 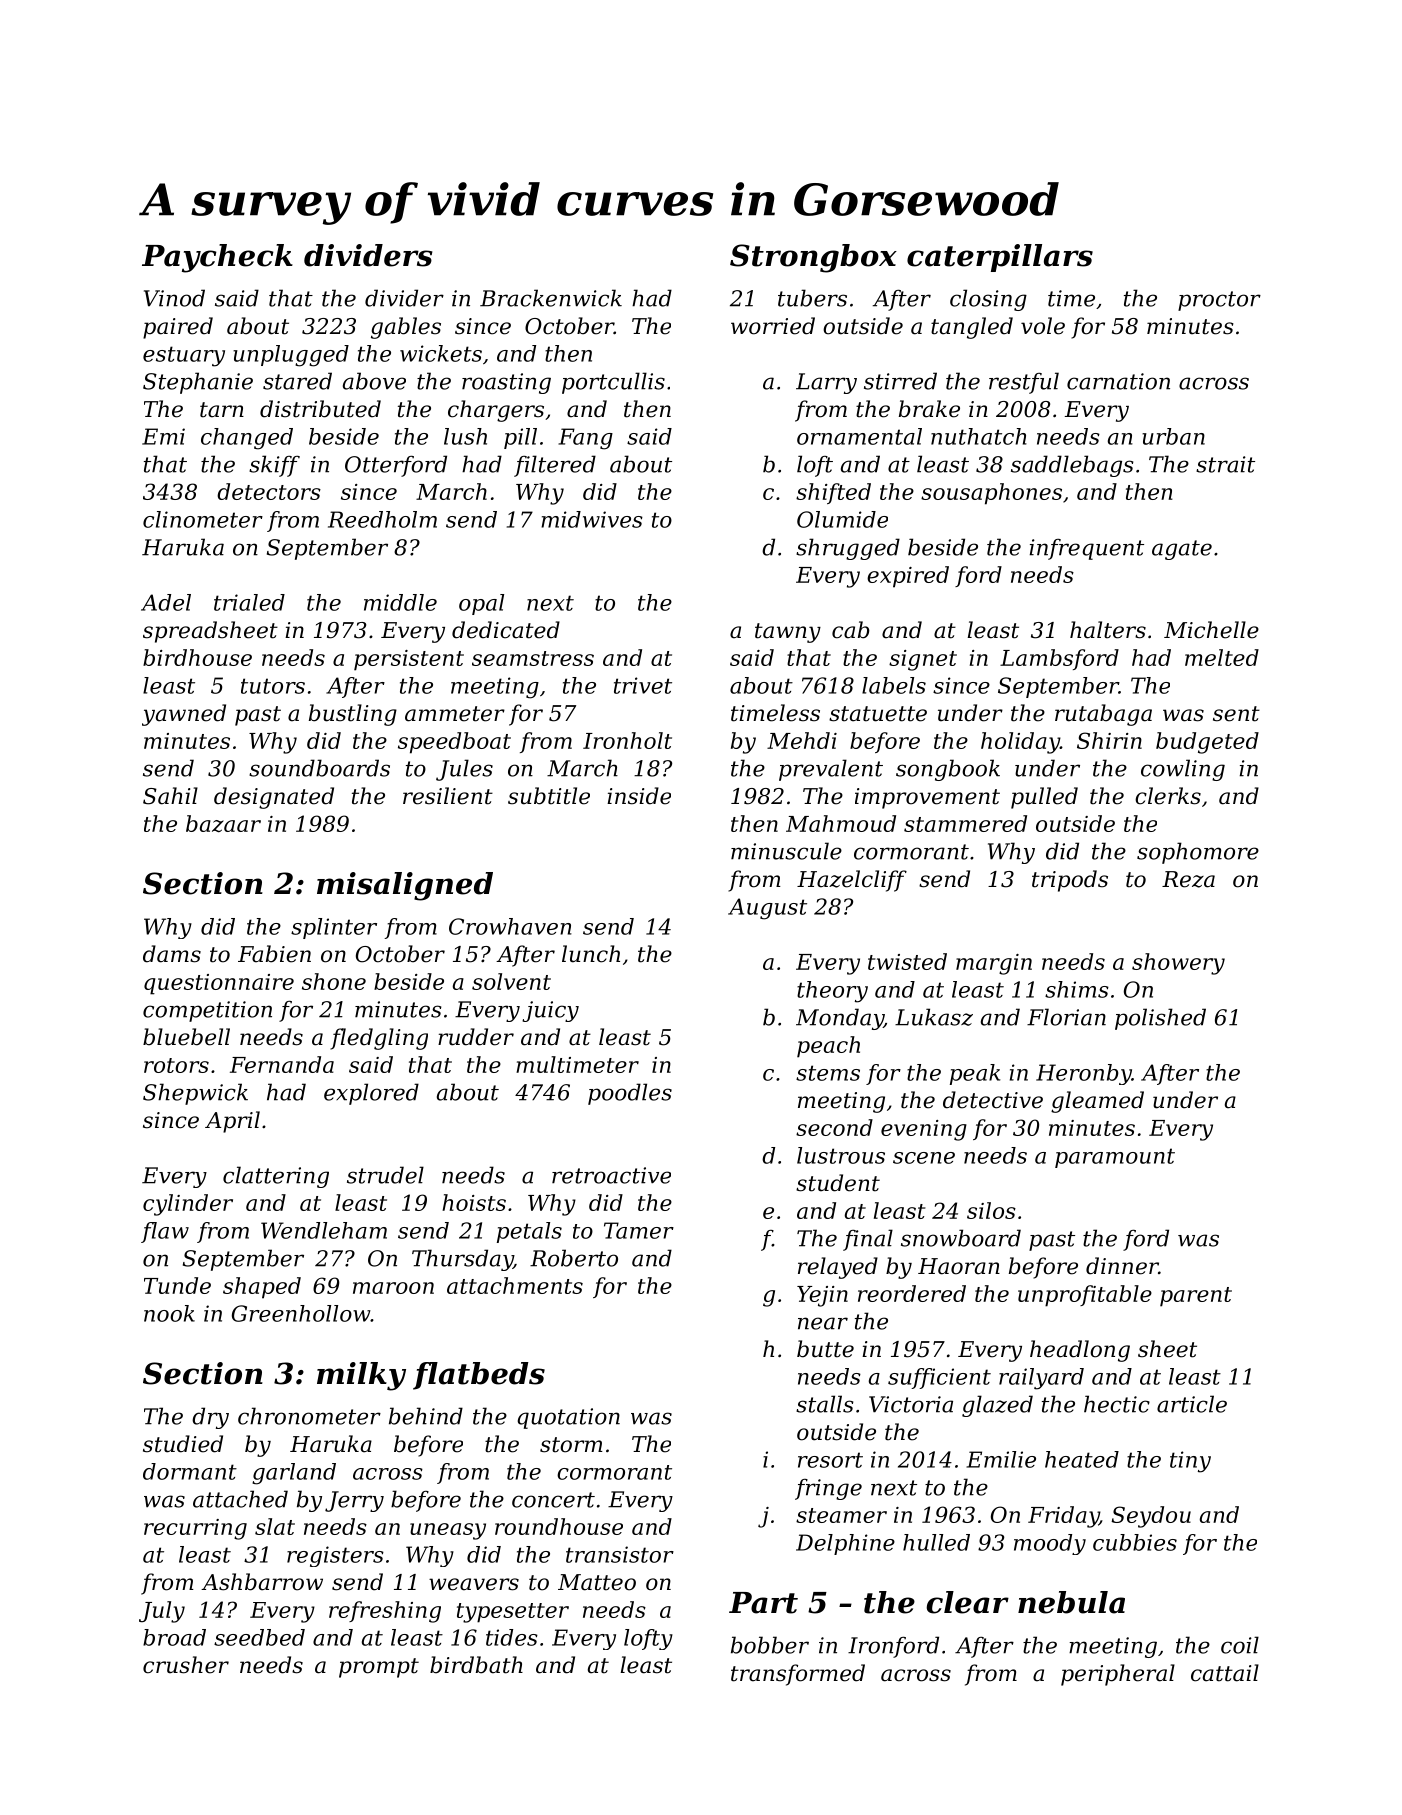 I want to click on paramount, so click(x=1115, y=1158).
